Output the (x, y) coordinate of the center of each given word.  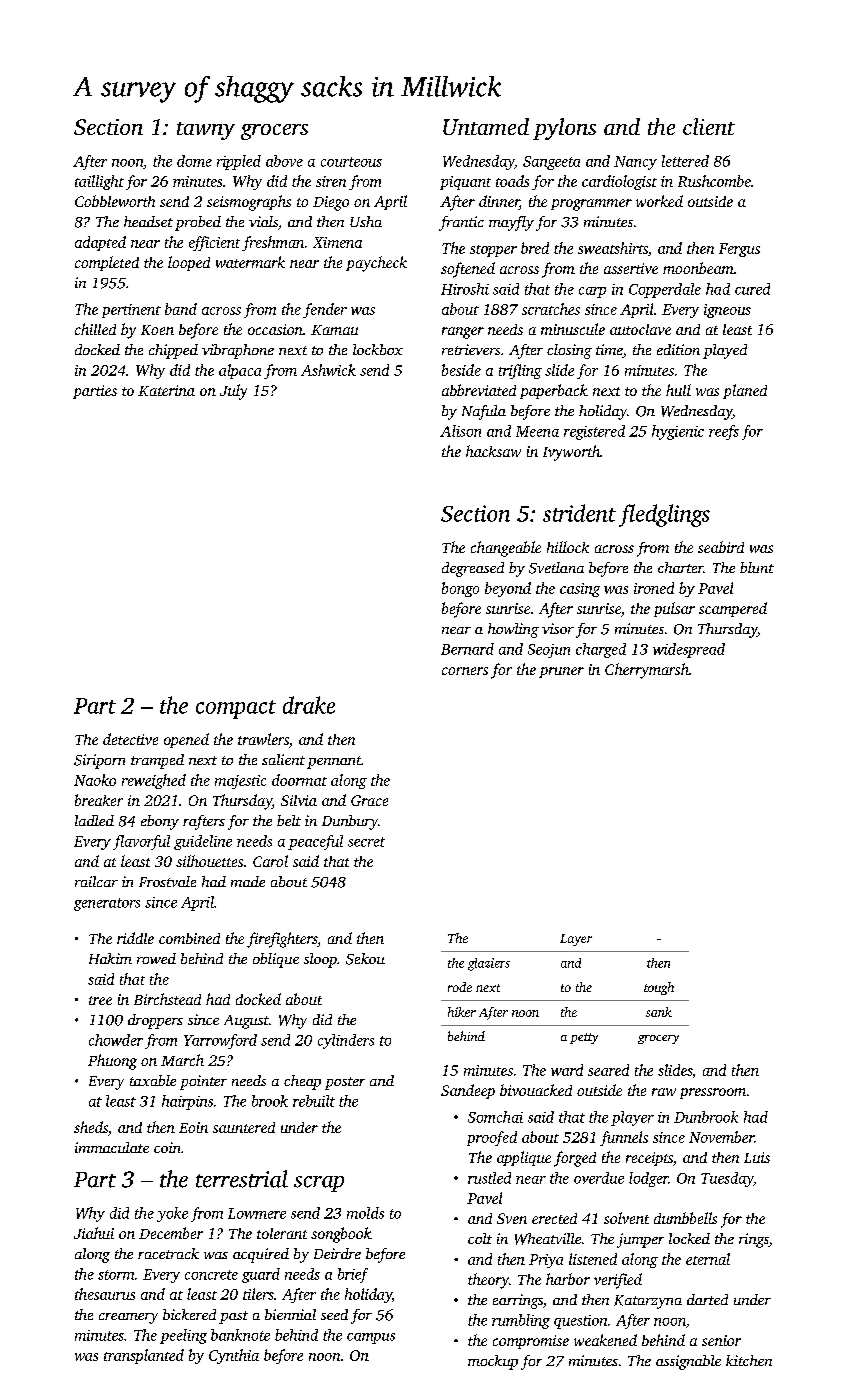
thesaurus (105, 1294)
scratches (551, 309)
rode (460, 987)
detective (130, 739)
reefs (724, 432)
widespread (689, 650)
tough (659, 988)
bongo (460, 589)
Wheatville (548, 1239)
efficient (214, 243)
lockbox (378, 349)
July (233, 392)
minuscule (573, 329)
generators (107, 904)
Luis (757, 1157)
